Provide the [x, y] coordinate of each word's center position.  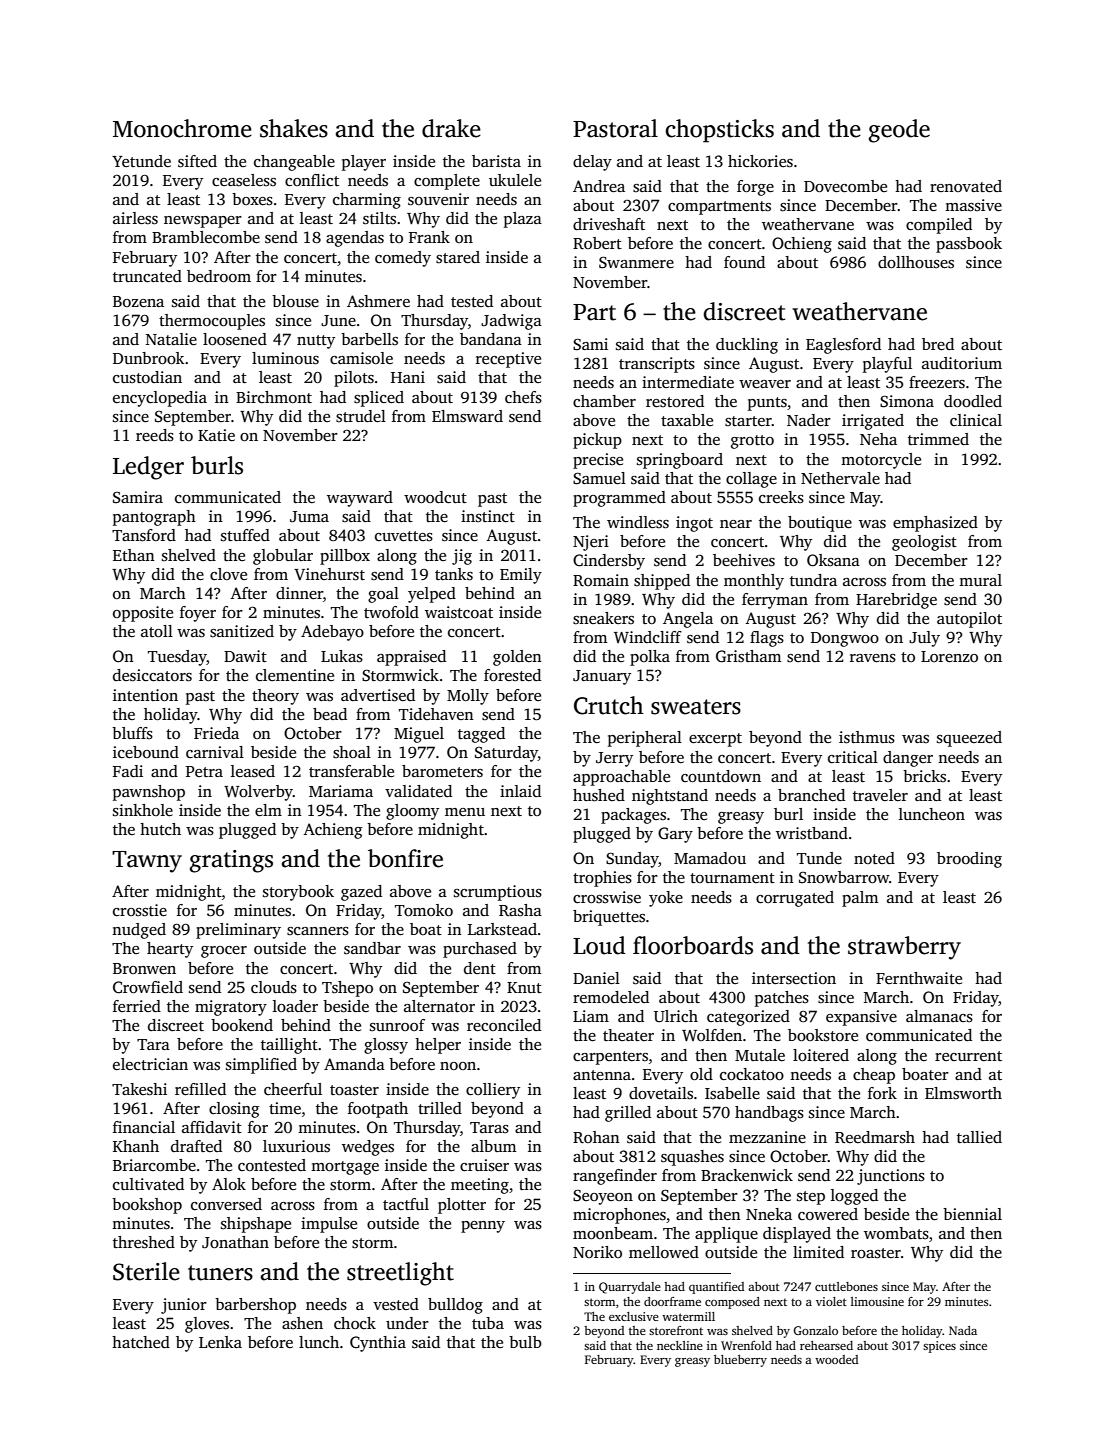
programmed [619, 499]
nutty [316, 342]
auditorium [962, 363]
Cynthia [378, 1344]
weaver [765, 384]
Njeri [591, 543]
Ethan [134, 555]
